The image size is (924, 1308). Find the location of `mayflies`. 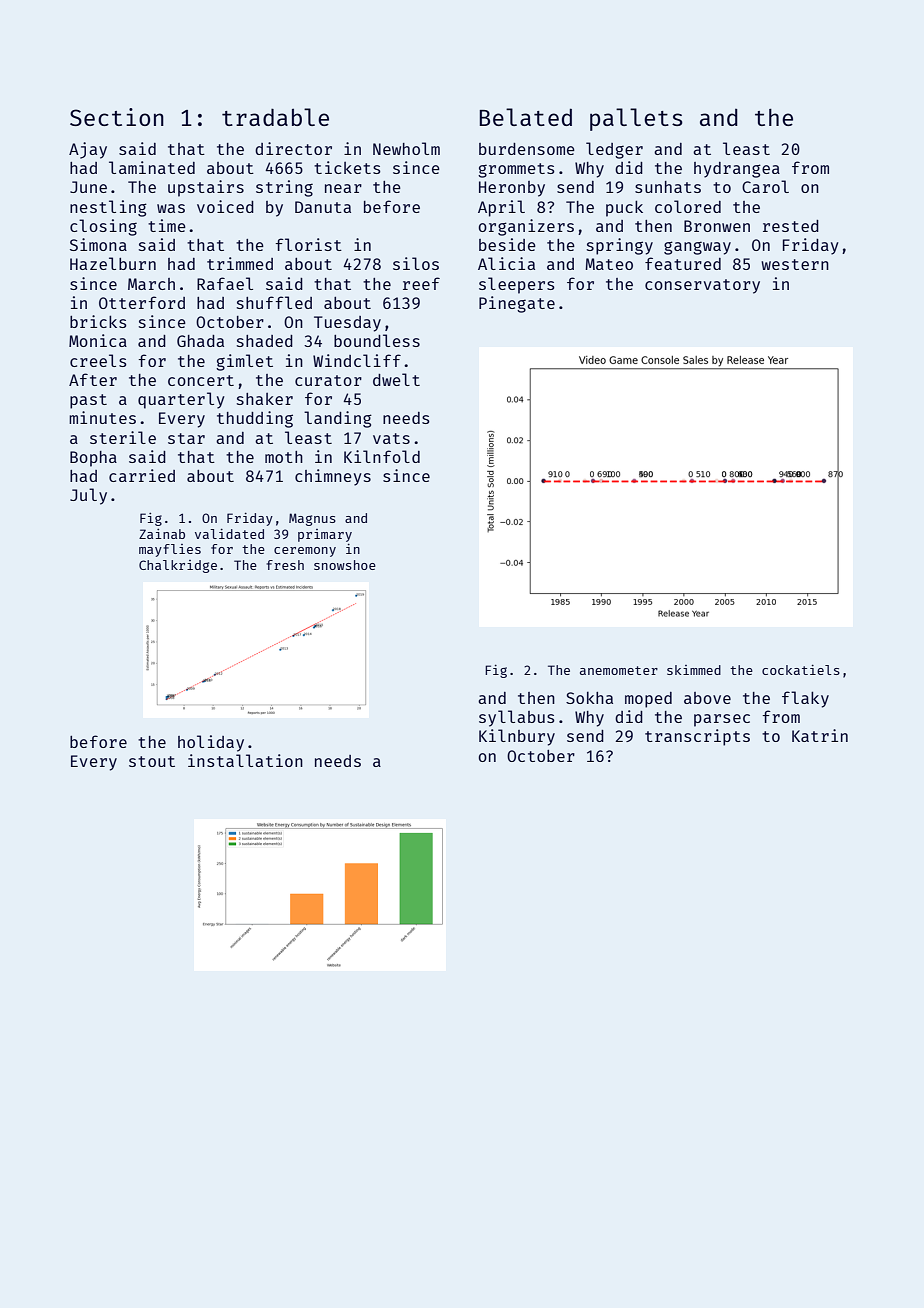

mayflies is located at coordinates (170, 550).
